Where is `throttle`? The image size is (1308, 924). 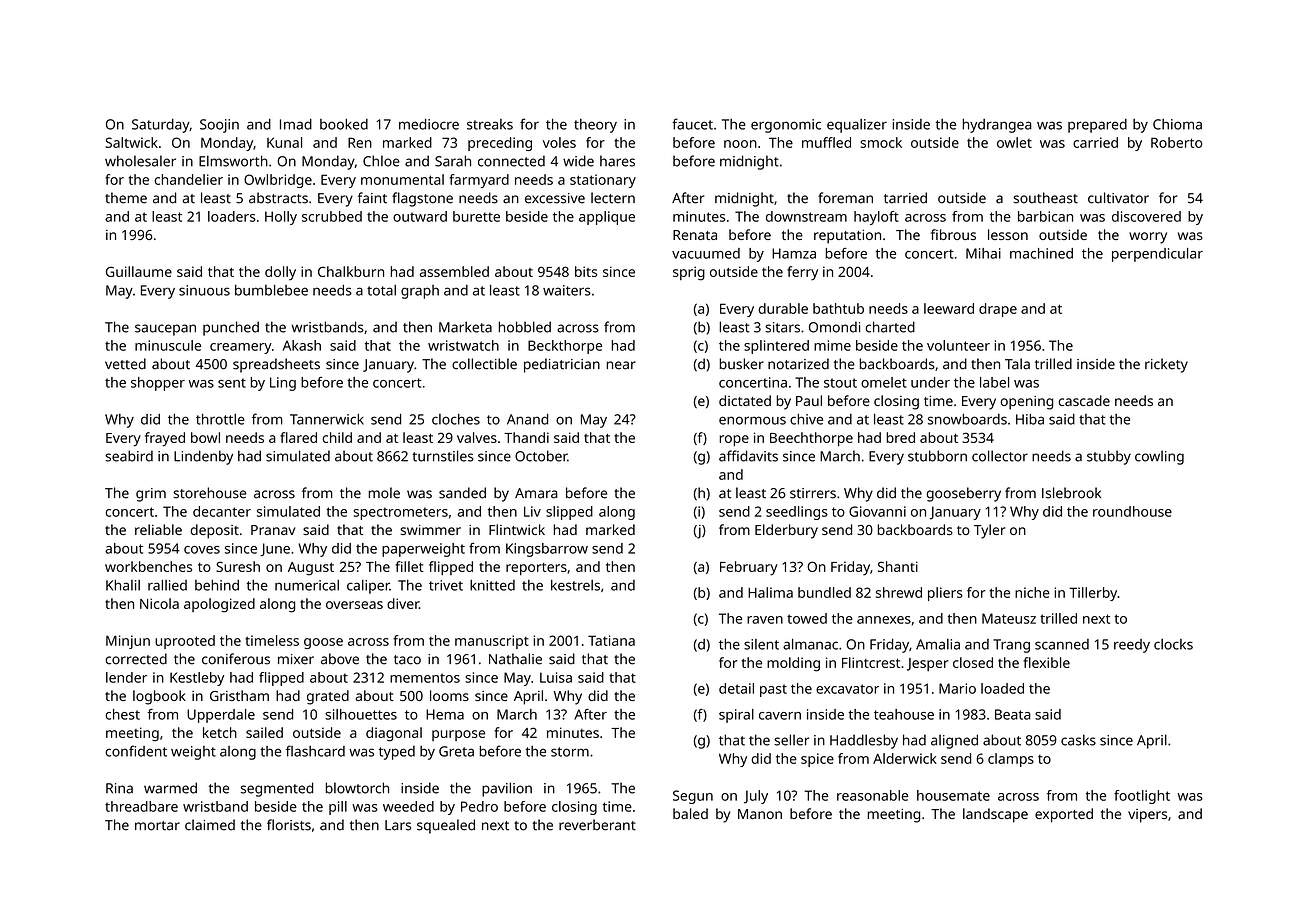 throttle is located at coordinates (220, 419).
